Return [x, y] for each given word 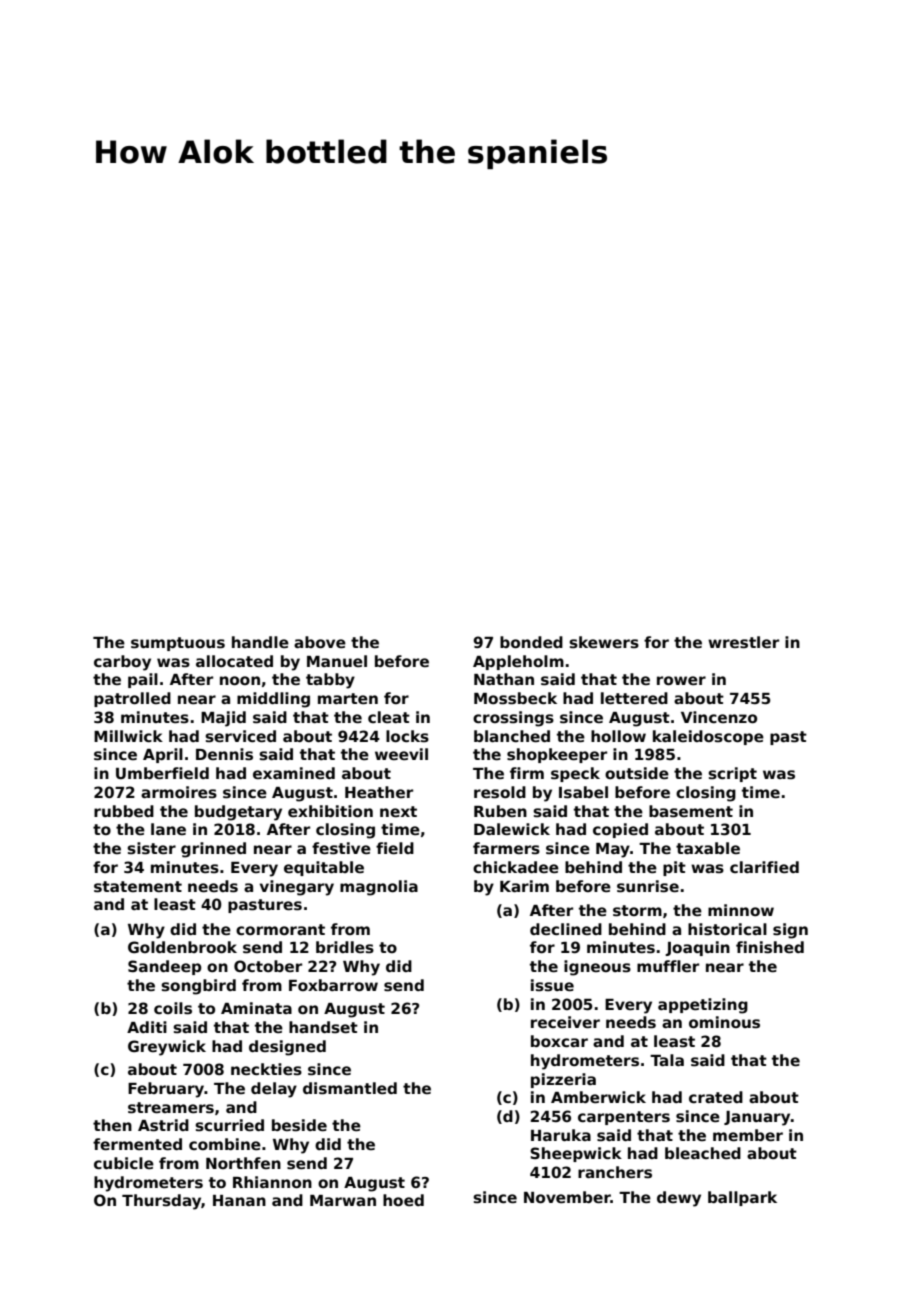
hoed [403, 1200]
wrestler [743, 642]
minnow [741, 910]
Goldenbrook [182, 947]
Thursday [161, 1202]
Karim [524, 886]
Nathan [504, 679]
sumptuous [178, 644]
